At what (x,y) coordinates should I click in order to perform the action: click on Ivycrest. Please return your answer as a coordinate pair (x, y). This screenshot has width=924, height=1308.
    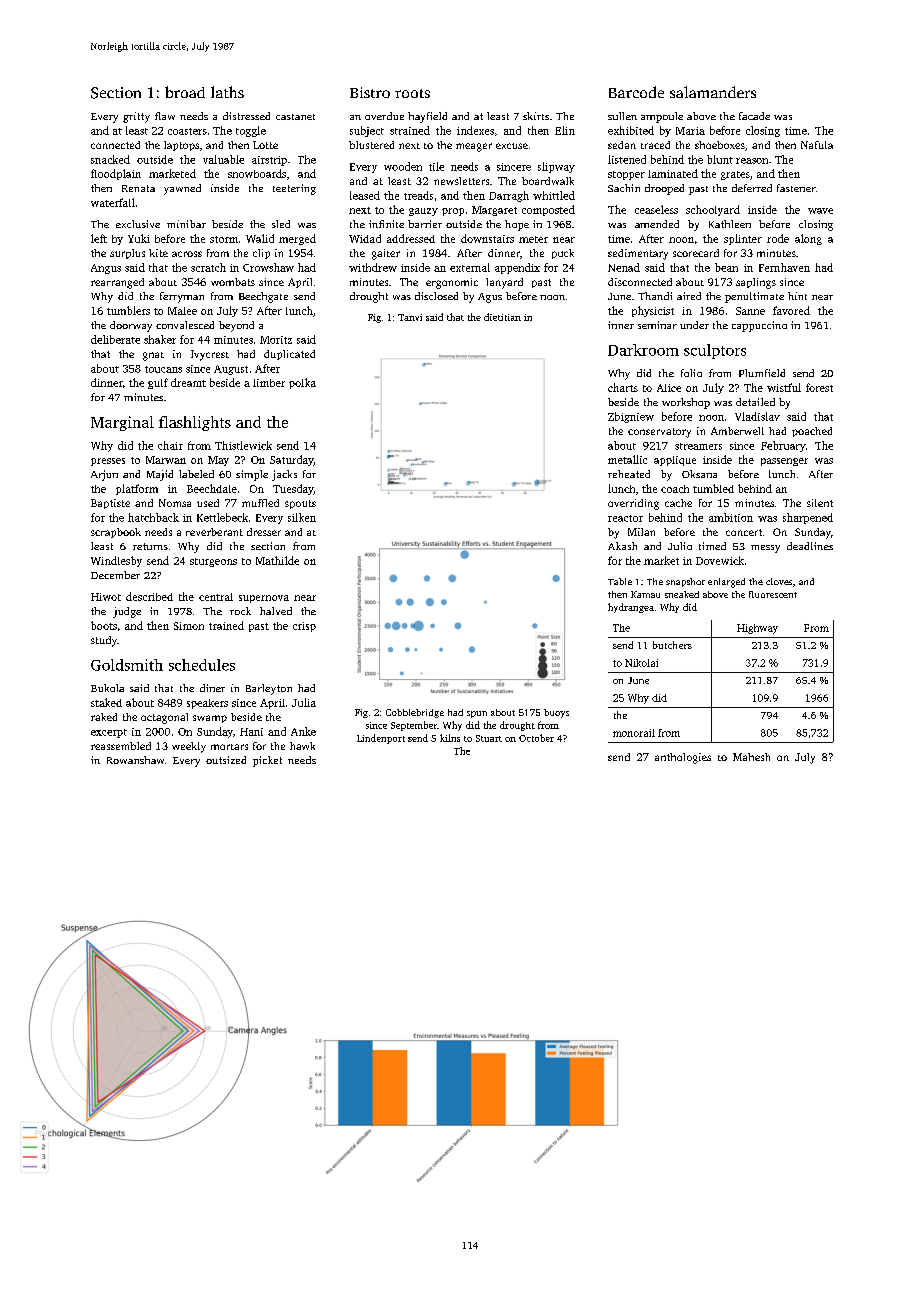
    Looking at the image, I should click on (210, 355).
